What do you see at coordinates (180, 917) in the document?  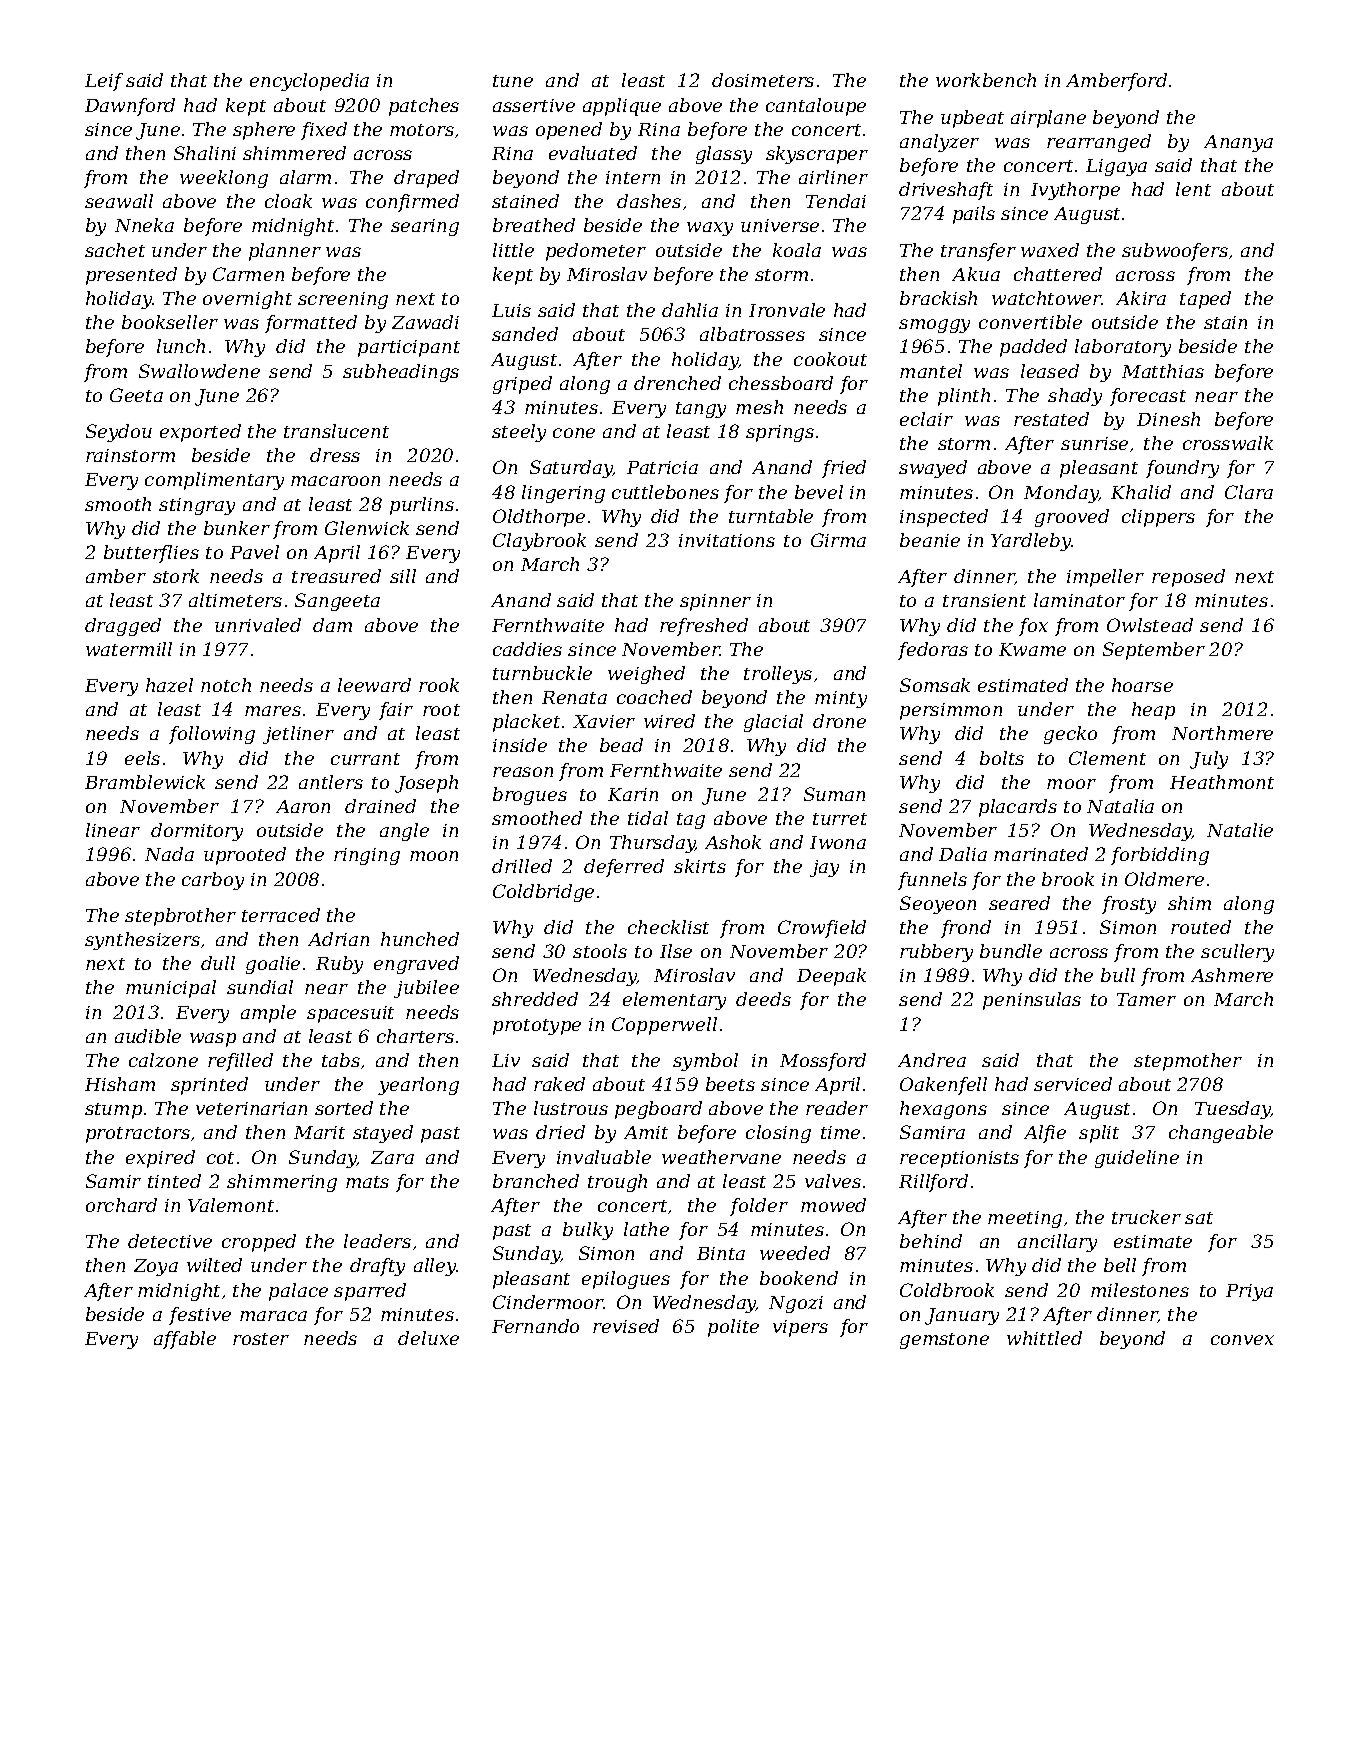 I see `stepbrother` at bounding box center [180, 917].
